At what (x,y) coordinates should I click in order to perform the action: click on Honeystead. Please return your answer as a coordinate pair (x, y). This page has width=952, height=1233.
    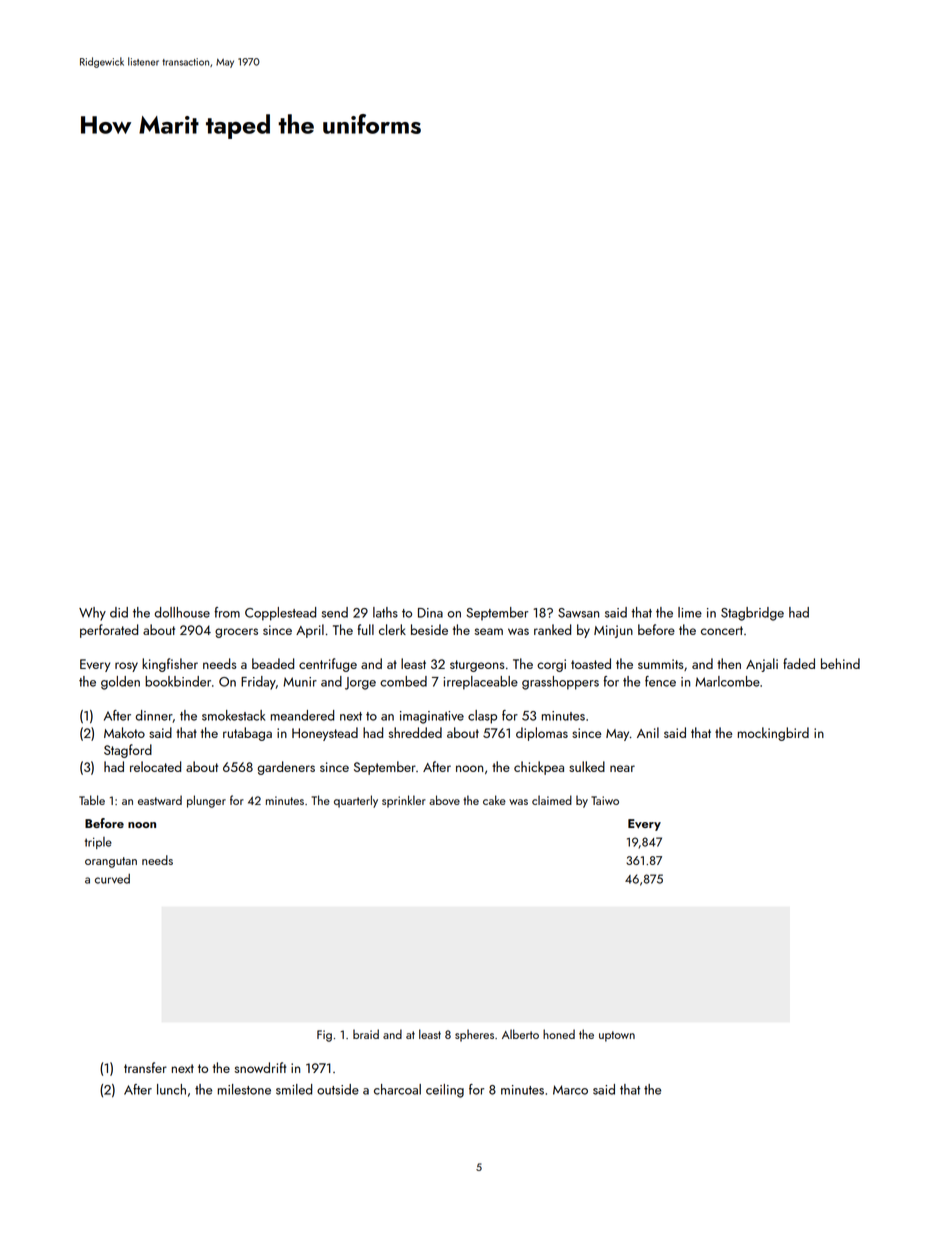
    Looking at the image, I should click on (325, 734).
